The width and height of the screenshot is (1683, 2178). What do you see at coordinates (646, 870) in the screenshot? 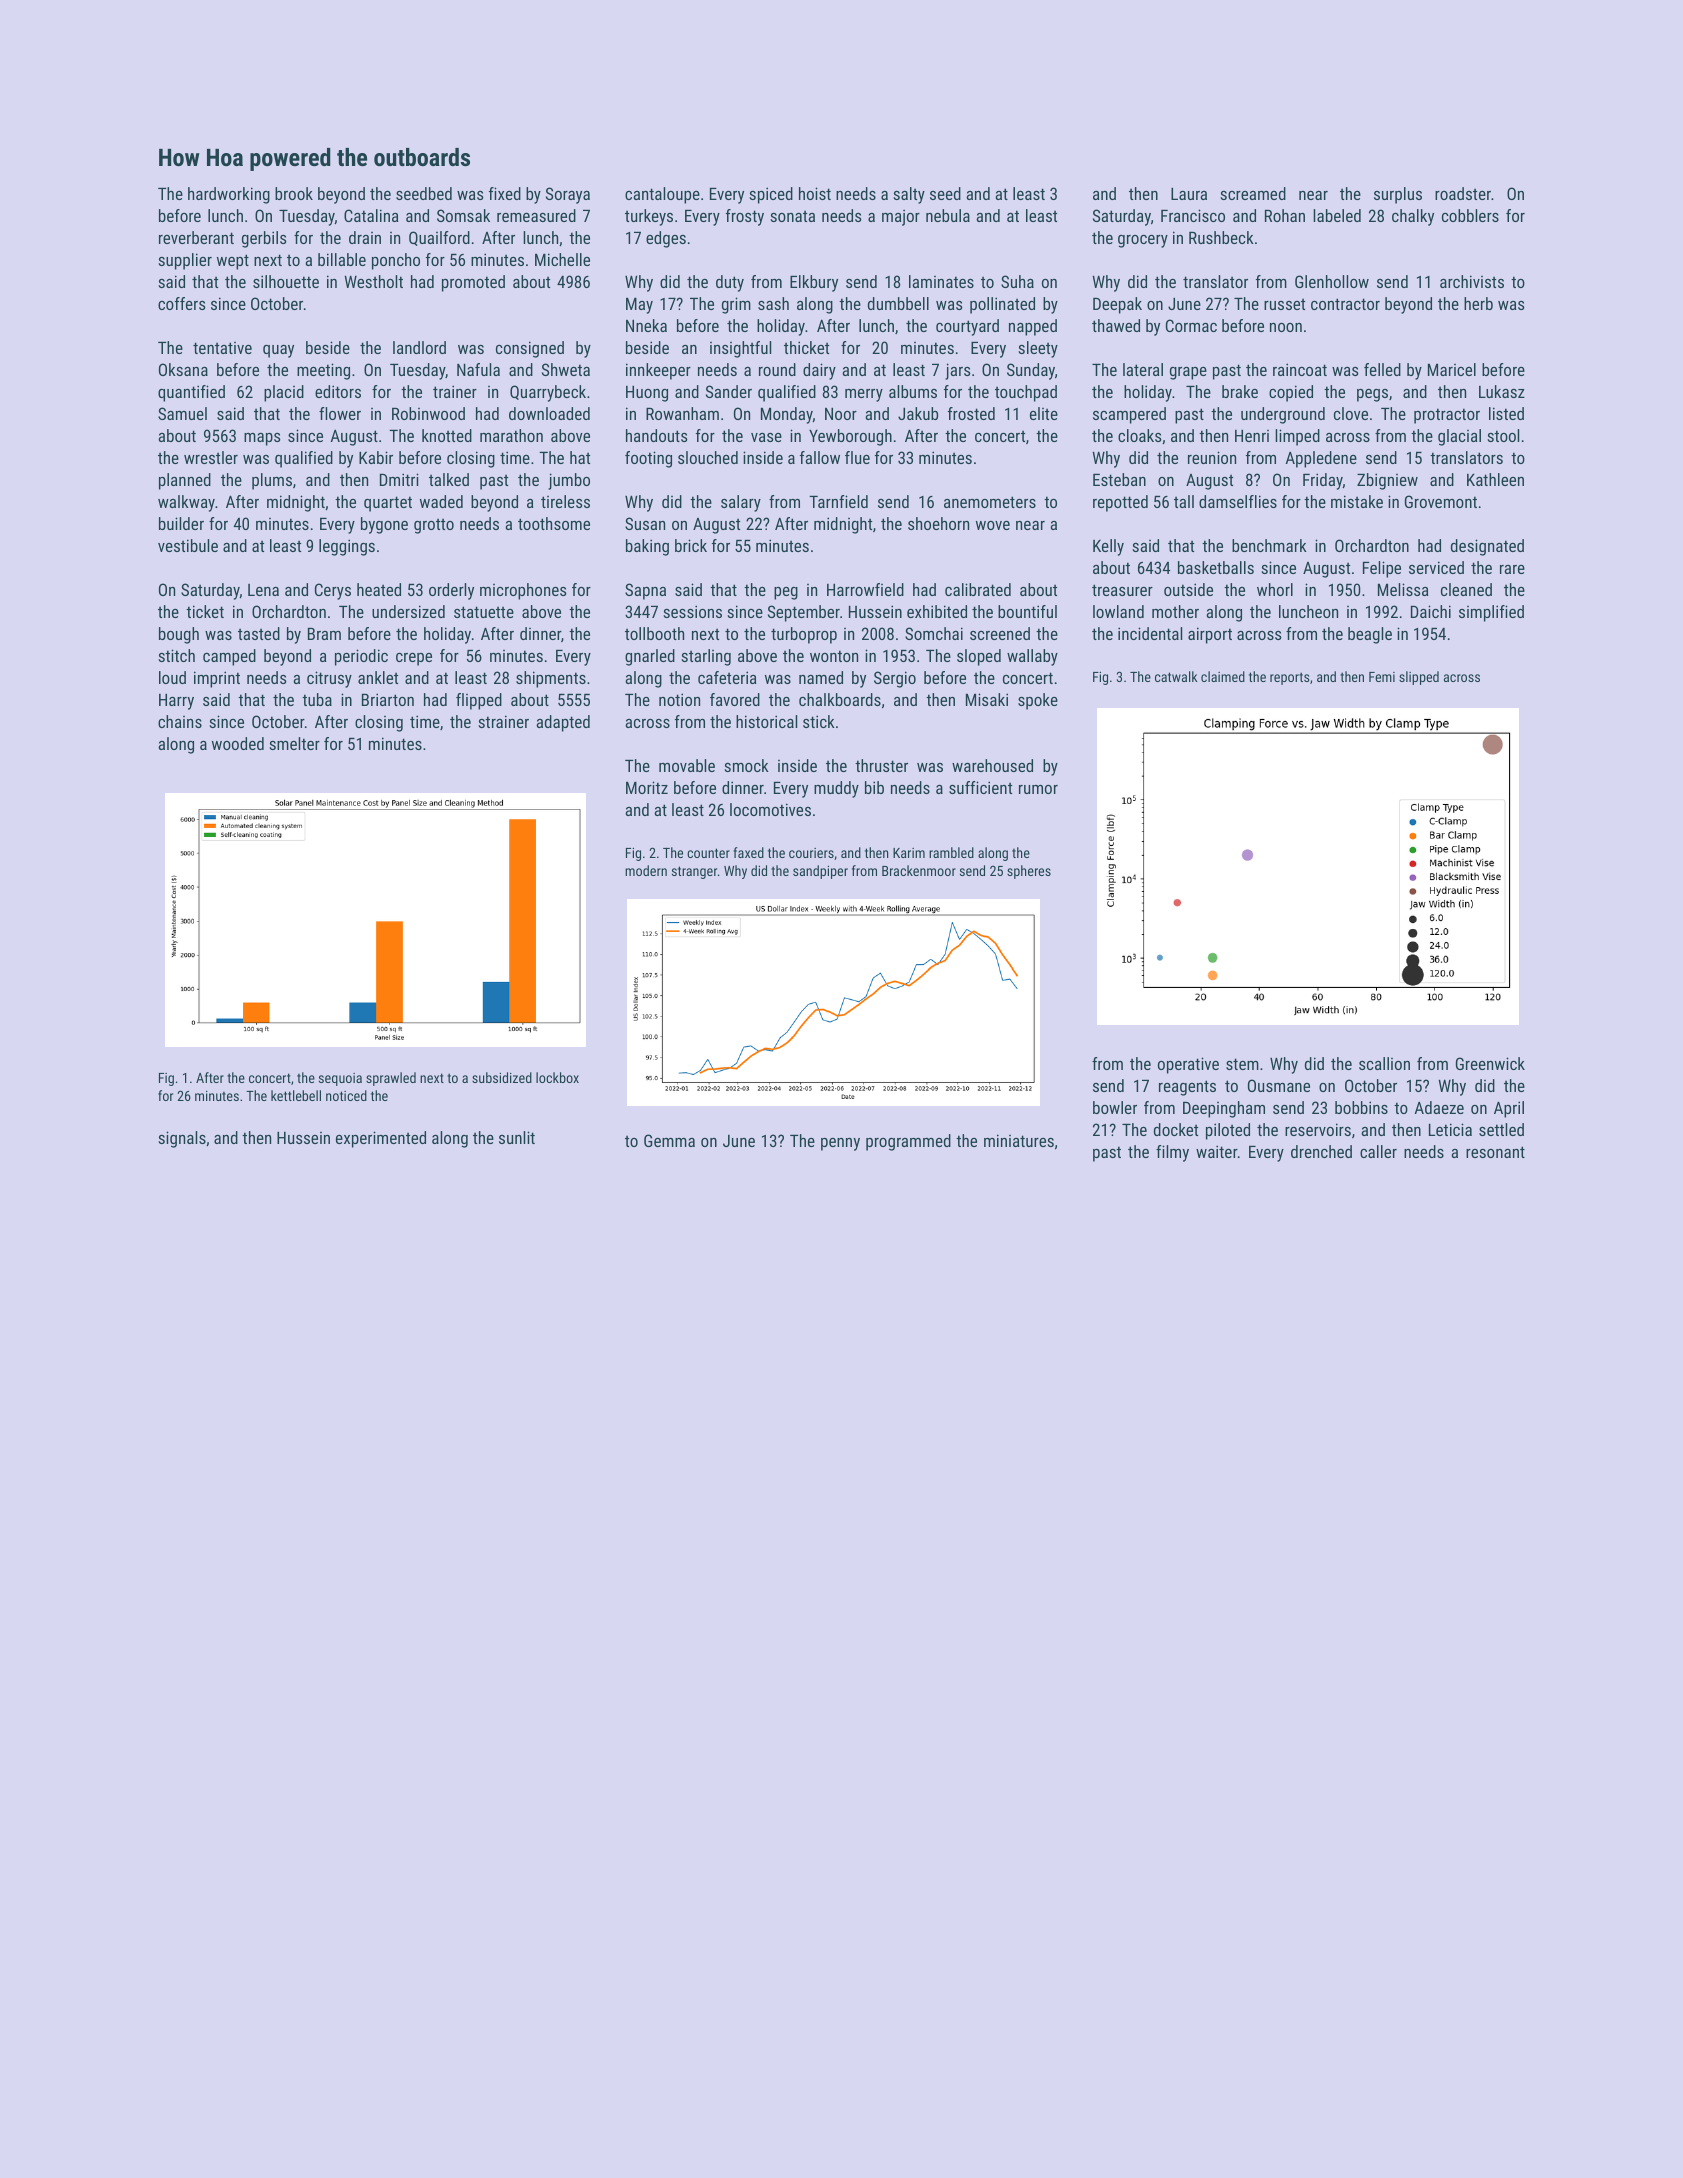
I see `modern` at bounding box center [646, 870].
